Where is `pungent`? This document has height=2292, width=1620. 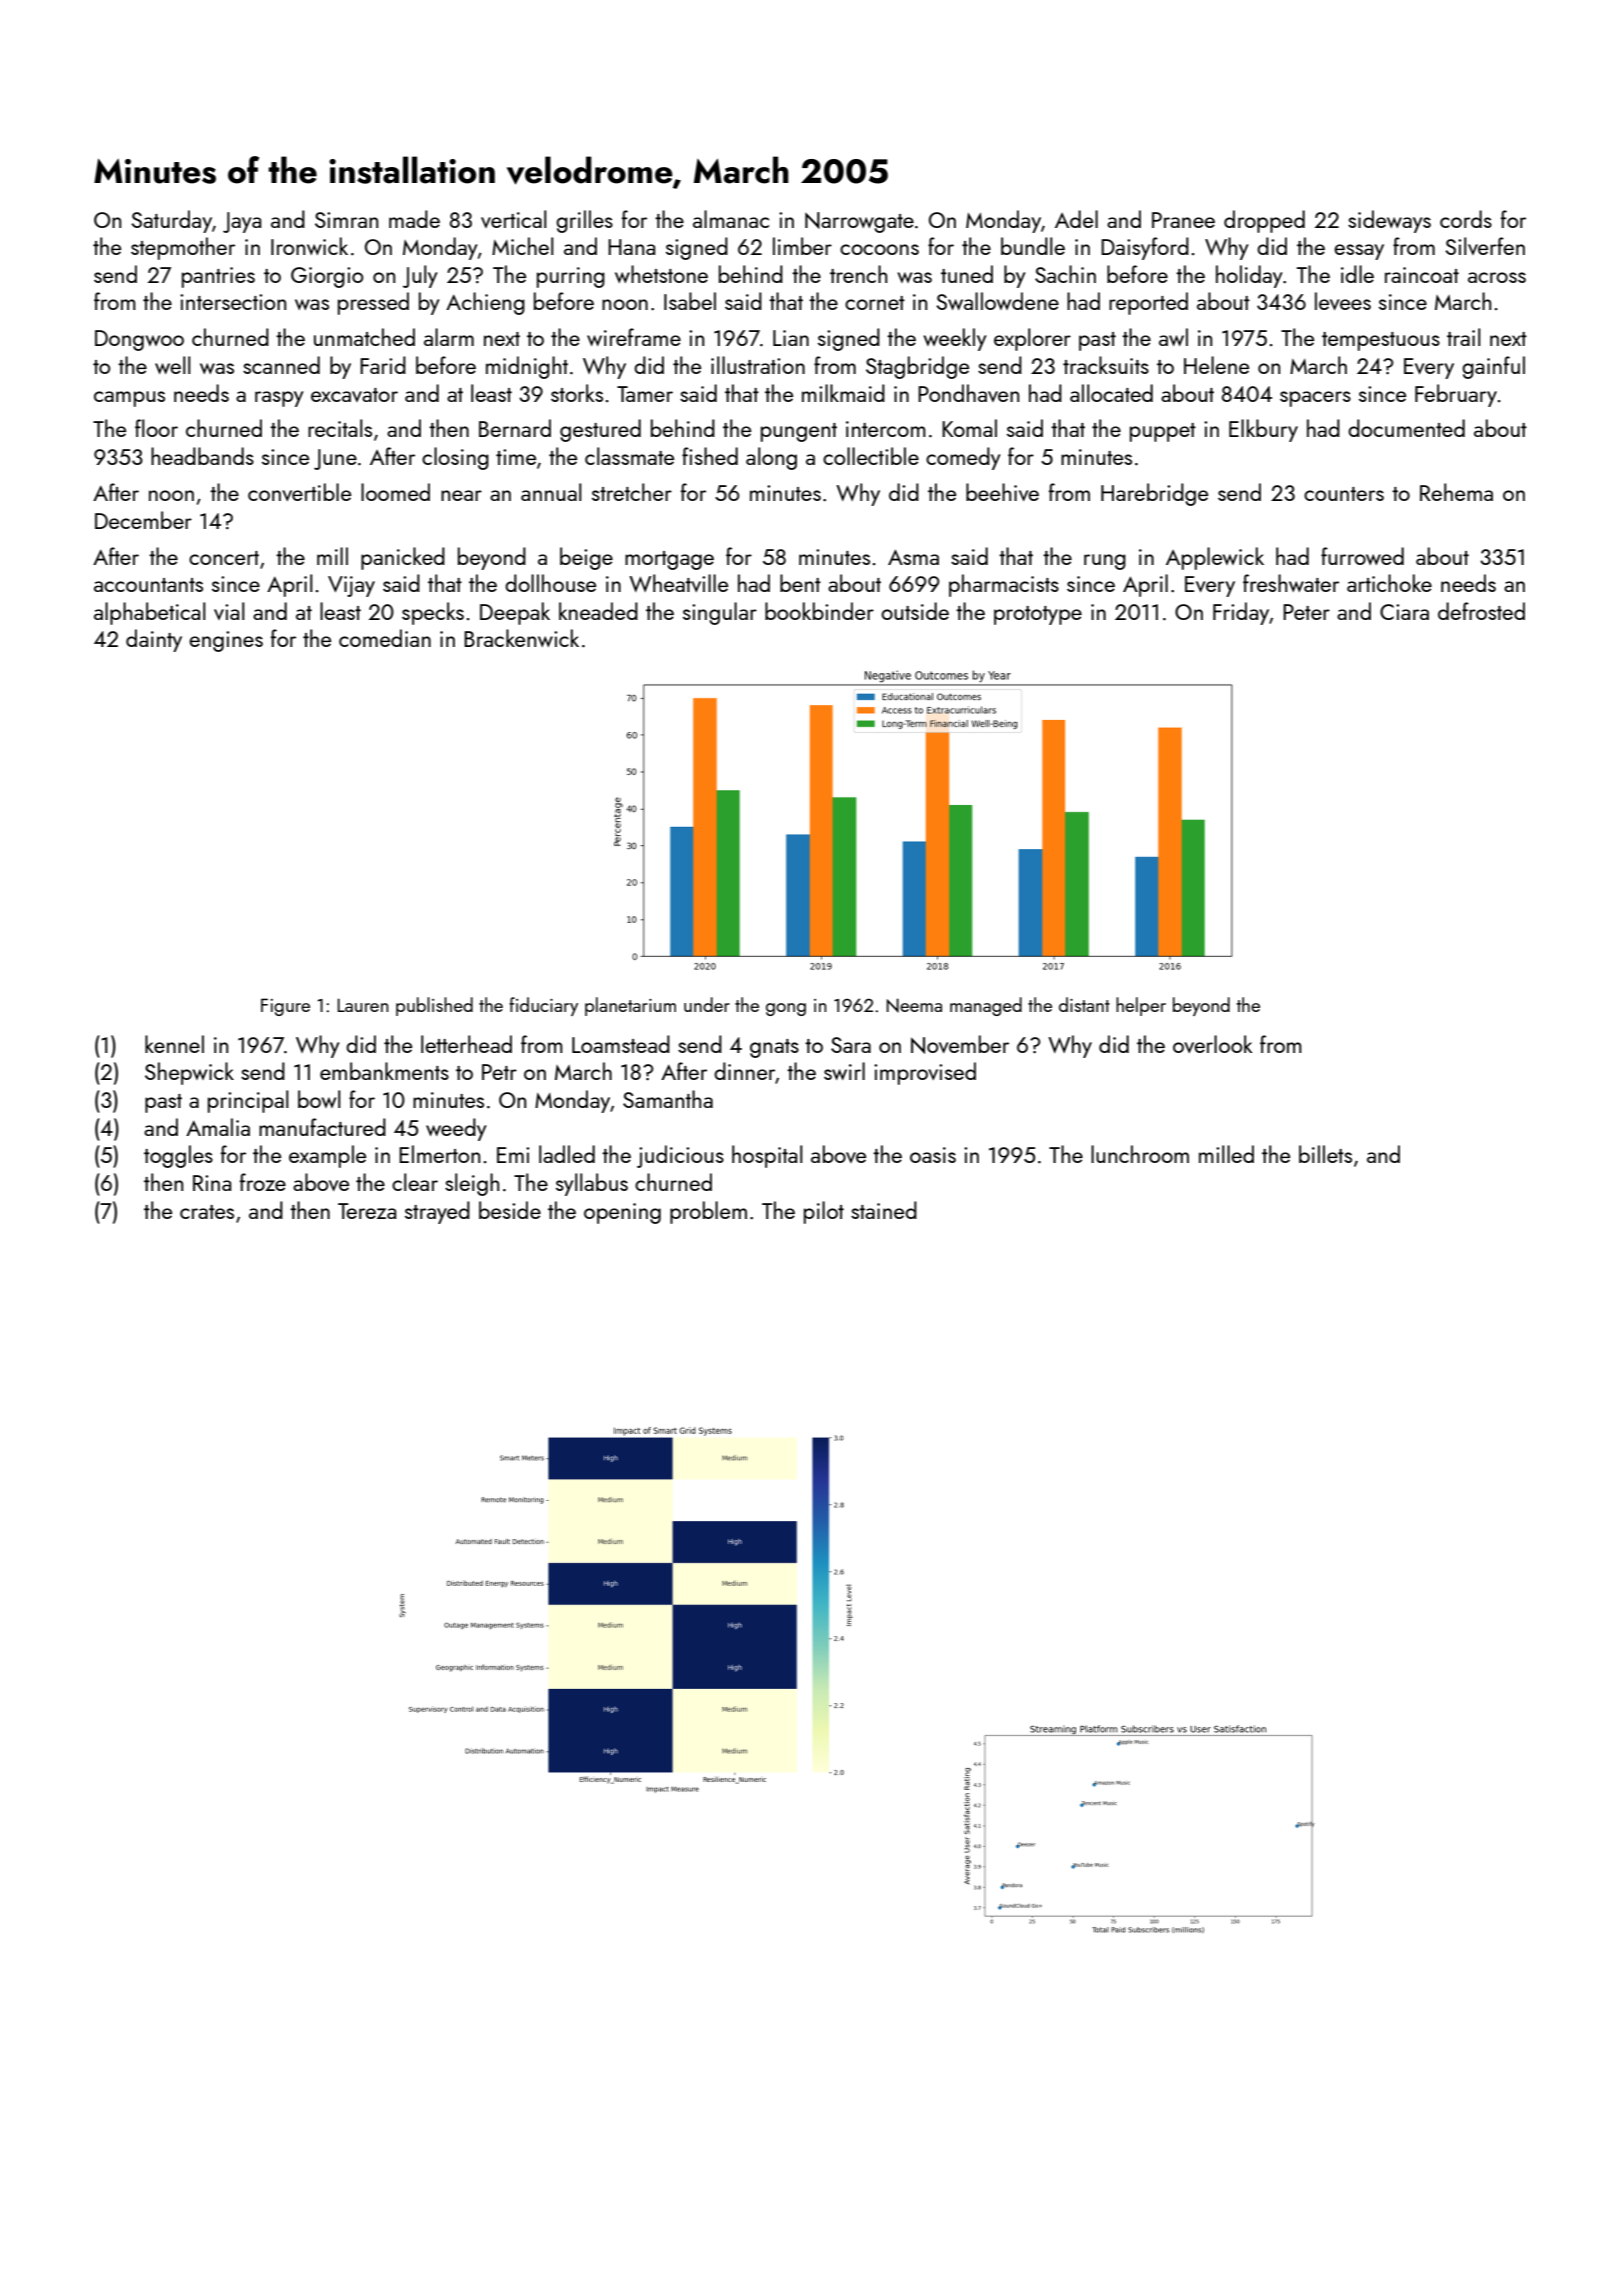
pungent is located at coordinates (799, 432).
